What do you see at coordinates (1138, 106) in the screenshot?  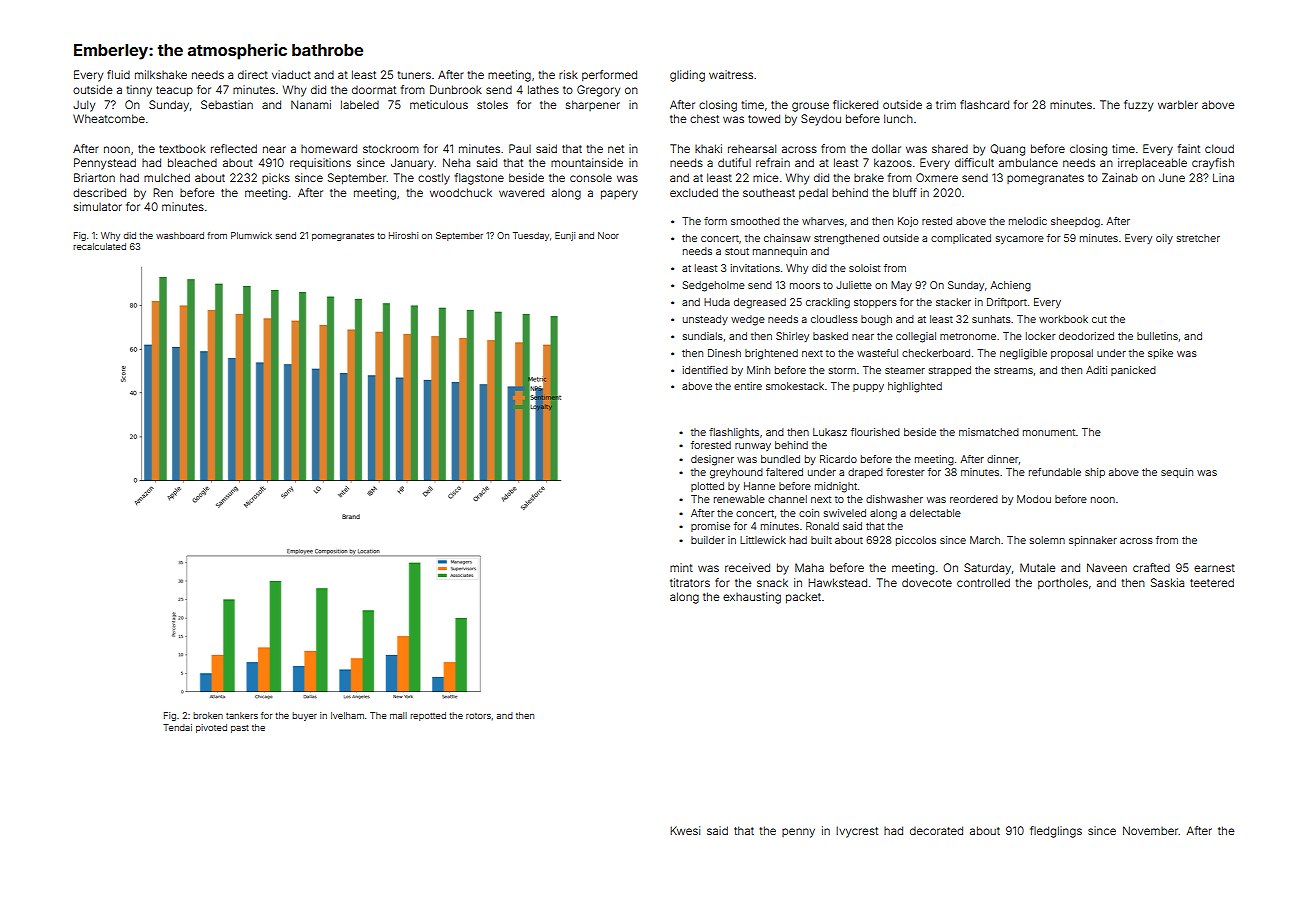 I see `fuzzy` at bounding box center [1138, 106].
